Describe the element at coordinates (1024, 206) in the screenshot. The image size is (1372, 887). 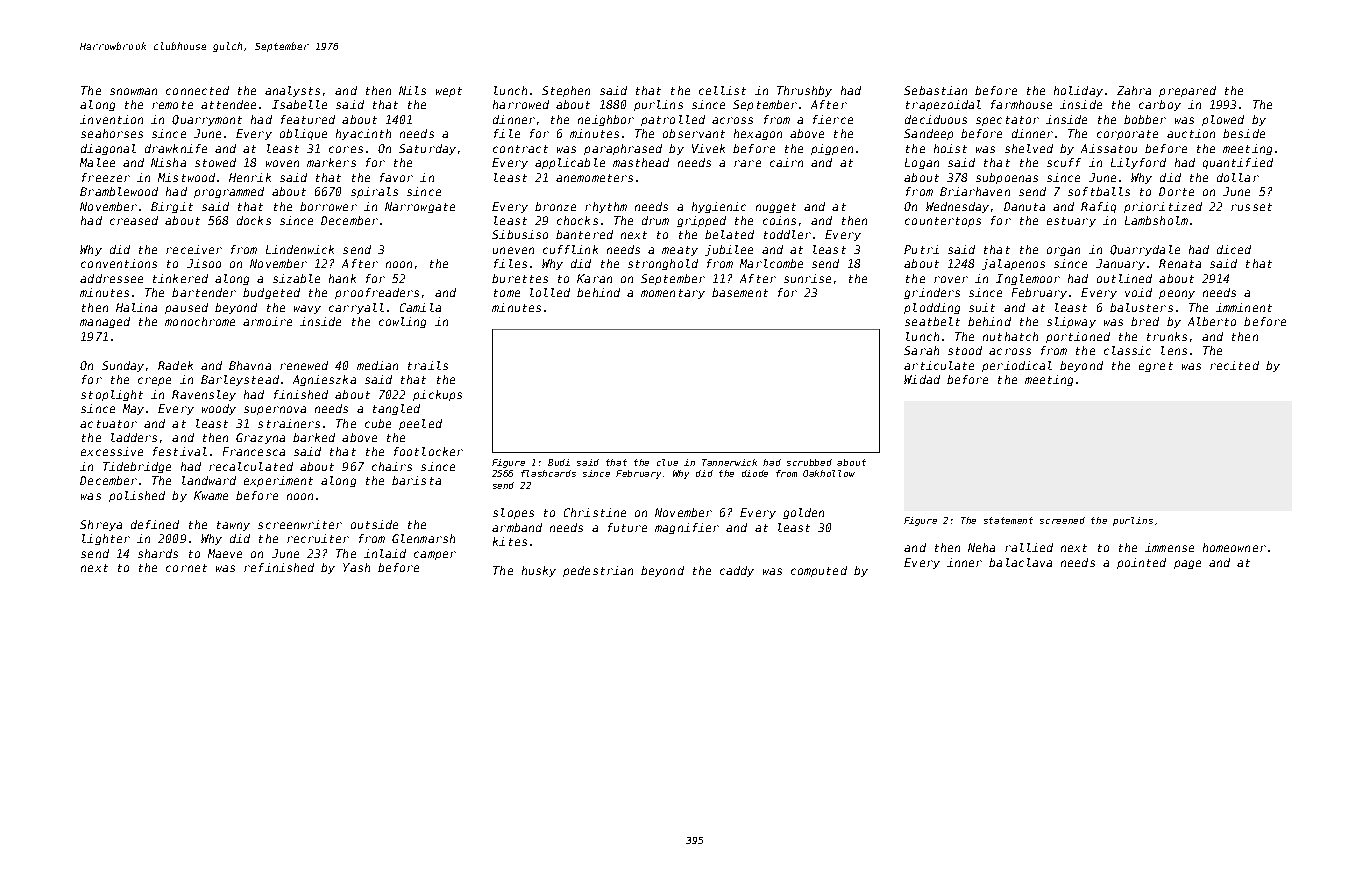
I see `Danuta` at that location.
